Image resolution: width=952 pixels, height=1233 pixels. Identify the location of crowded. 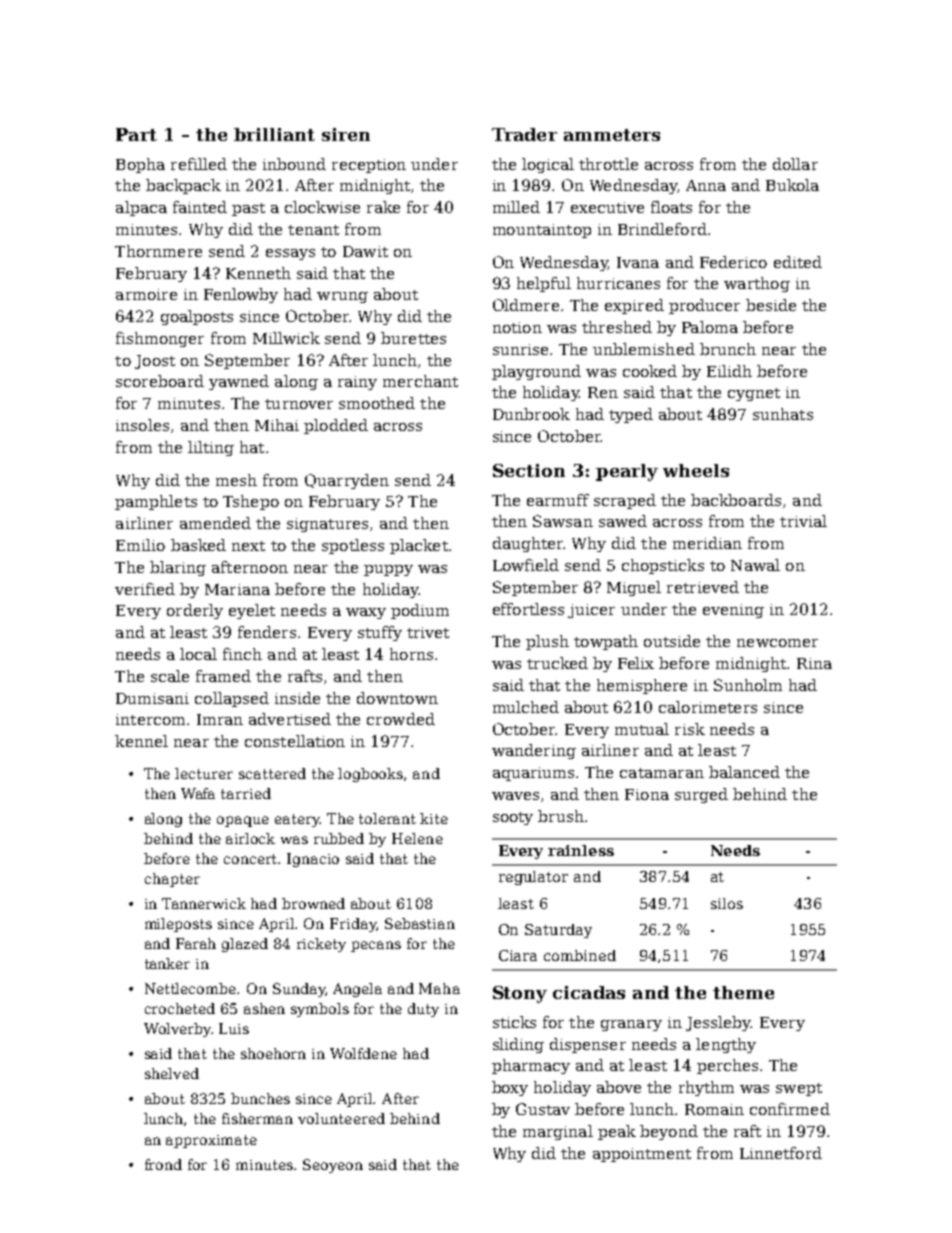
(401, 719).
